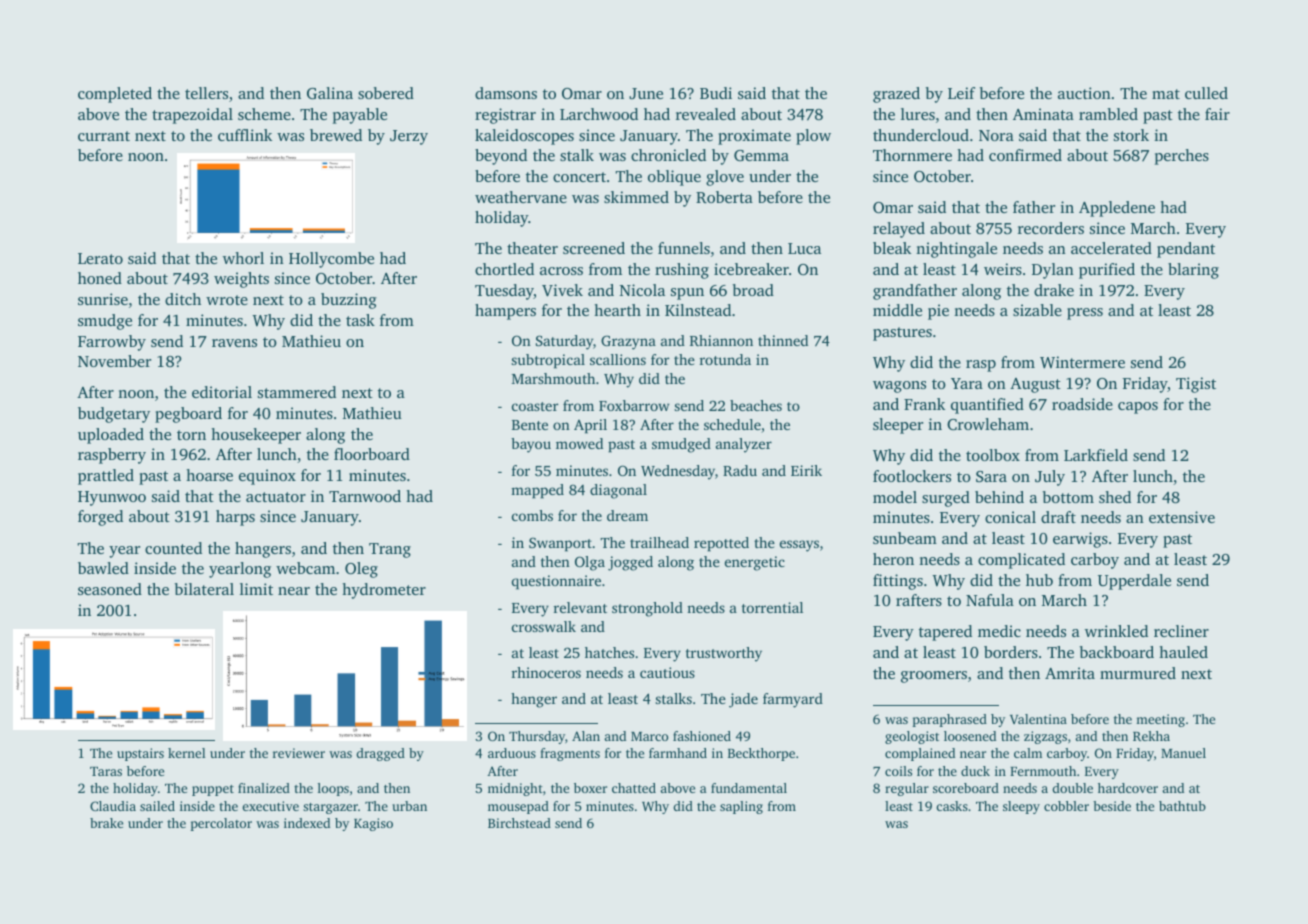  I want to click on Eirik, so click(806, 470).
